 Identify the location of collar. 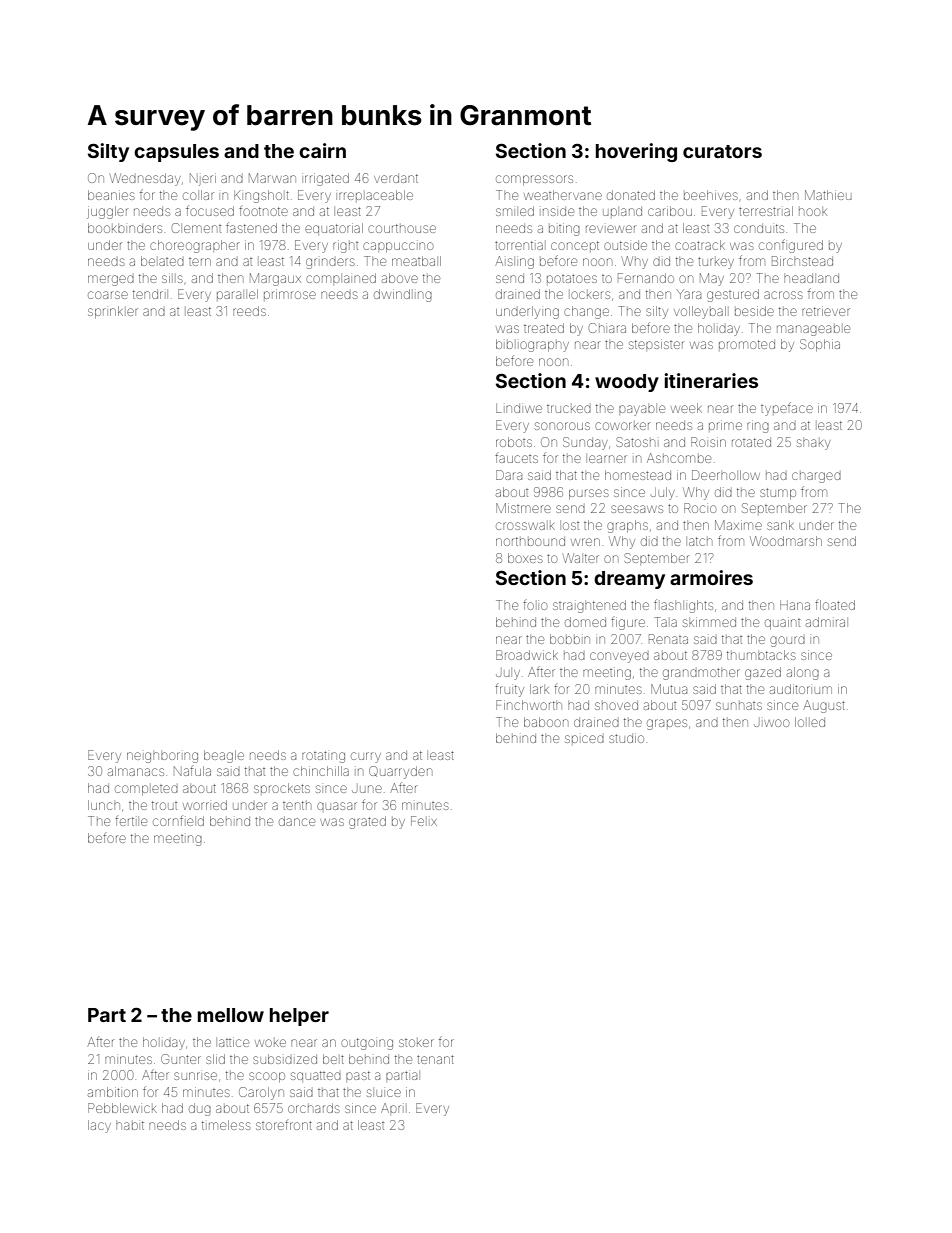
(198, 195).
